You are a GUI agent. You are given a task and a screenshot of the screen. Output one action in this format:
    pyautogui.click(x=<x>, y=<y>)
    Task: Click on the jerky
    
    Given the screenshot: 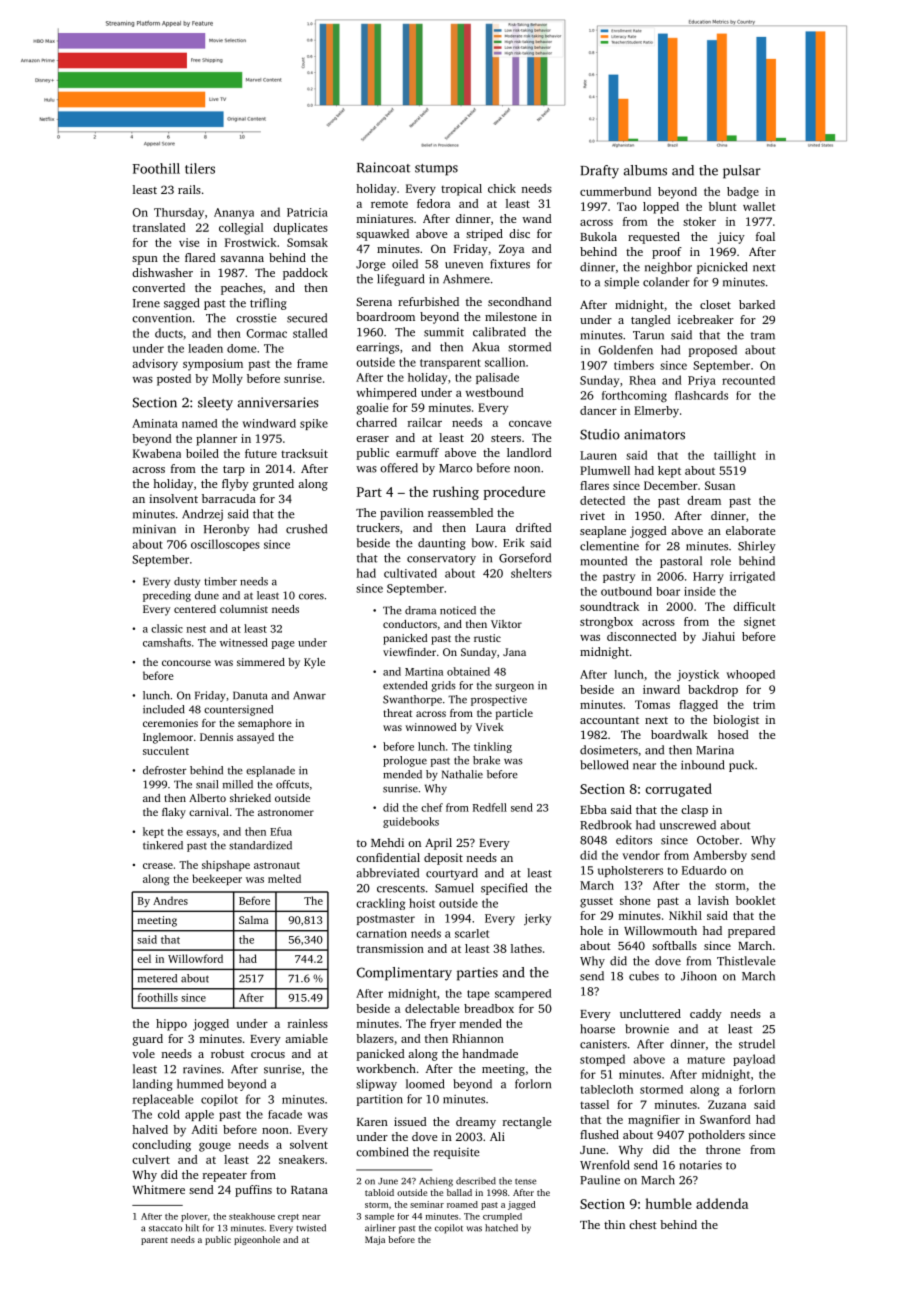 What is the action you would take?
    pyautogui.click(x=537, y=920)
